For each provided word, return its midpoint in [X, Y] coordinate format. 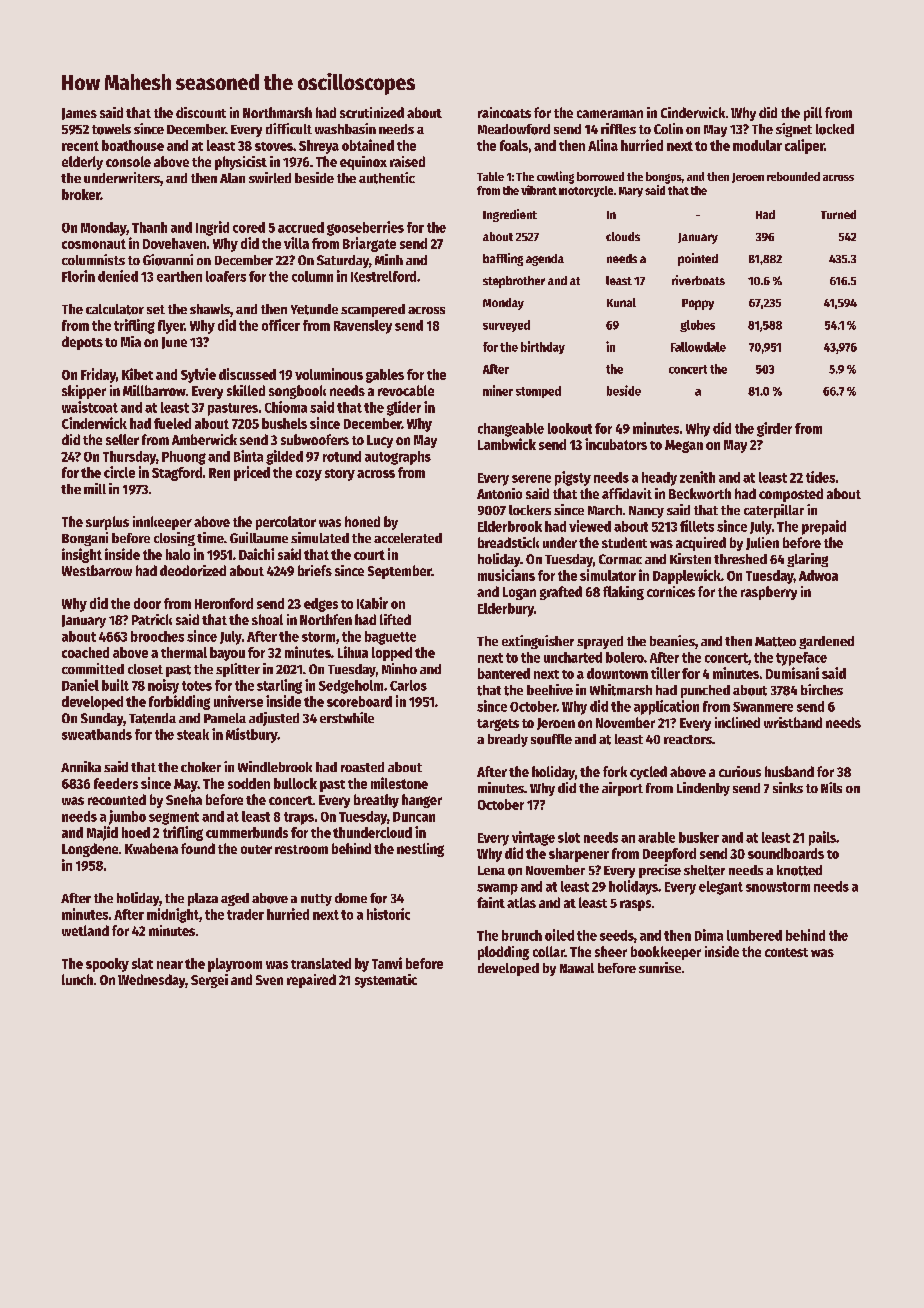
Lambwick [507, 444]
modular [757, 145]
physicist [241, 163]
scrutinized [372, 112]
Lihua [353, 652]
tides [820, 477]
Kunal [621, 302]
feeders [116, 783]
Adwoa [818, 575]
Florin [78, 276]
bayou [227, 654]
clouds [623, 236]
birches [822, 689]
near [170, 965]
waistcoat [90, 407]
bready [508, 740]
